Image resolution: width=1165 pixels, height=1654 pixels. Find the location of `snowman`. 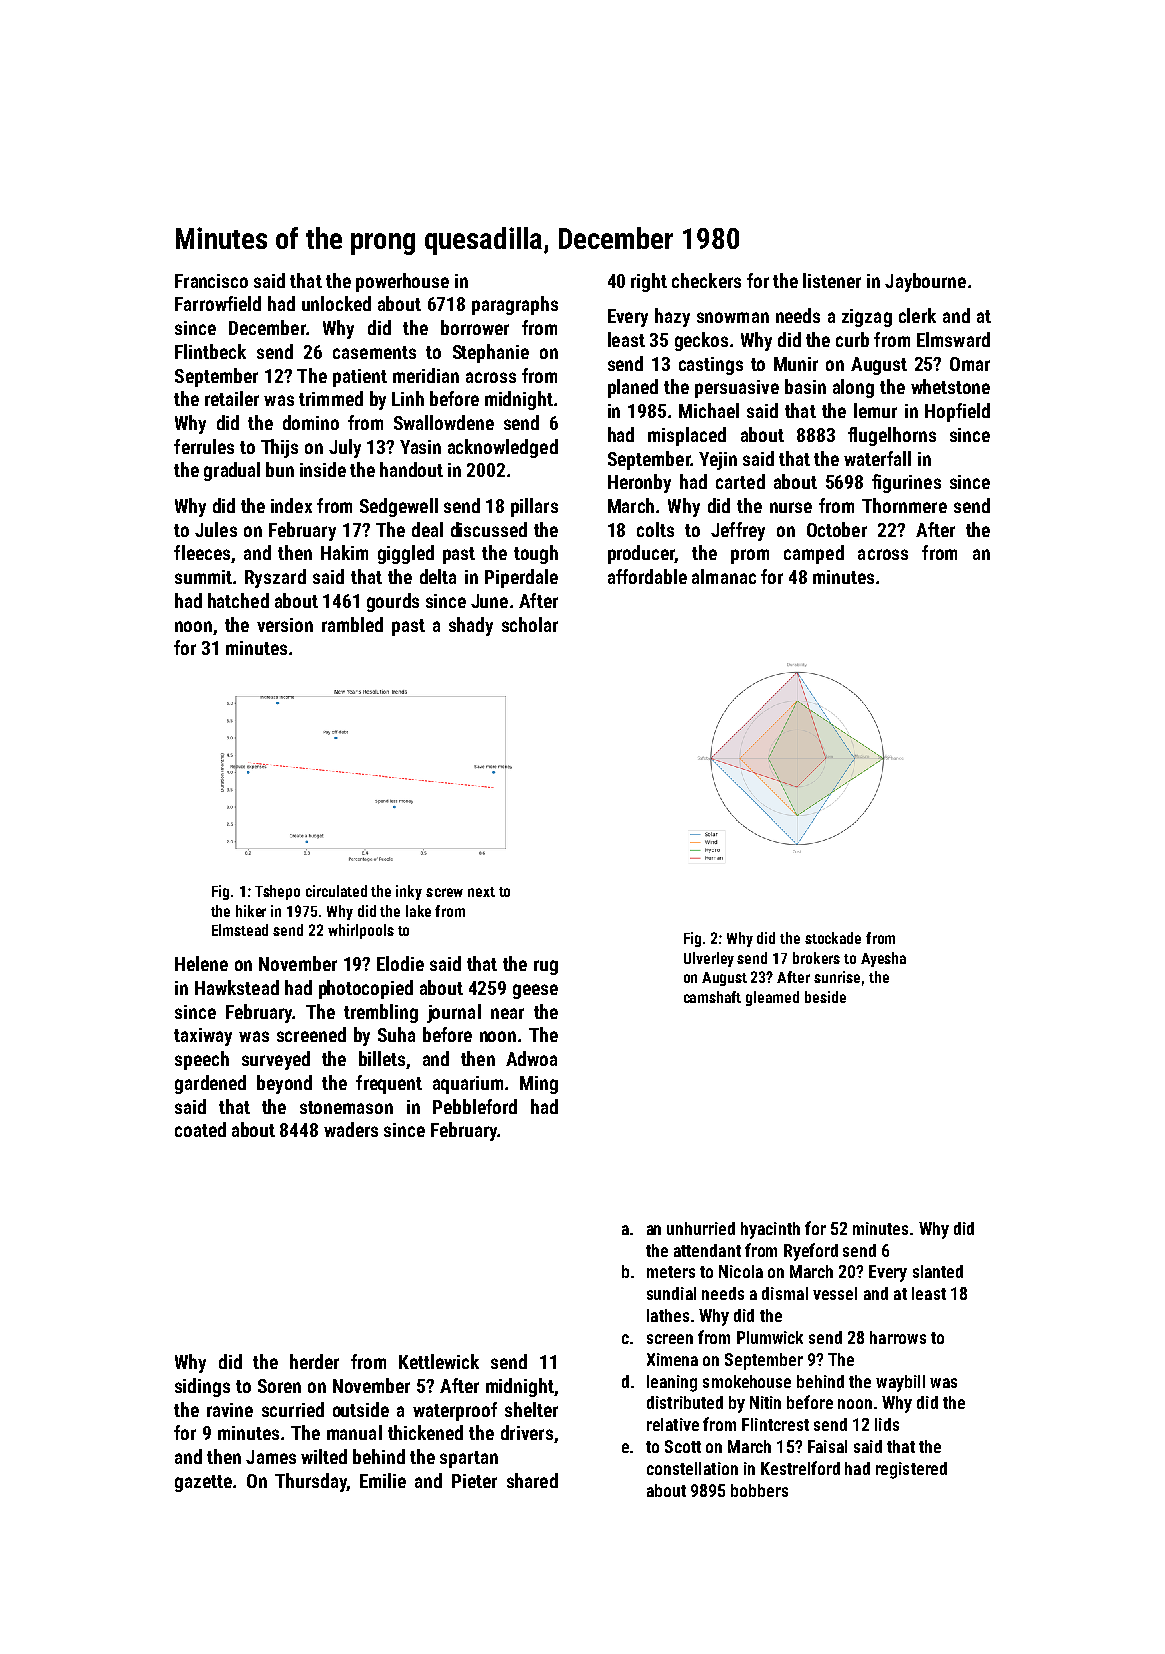

snowman is located at coordinates (733, 317).
